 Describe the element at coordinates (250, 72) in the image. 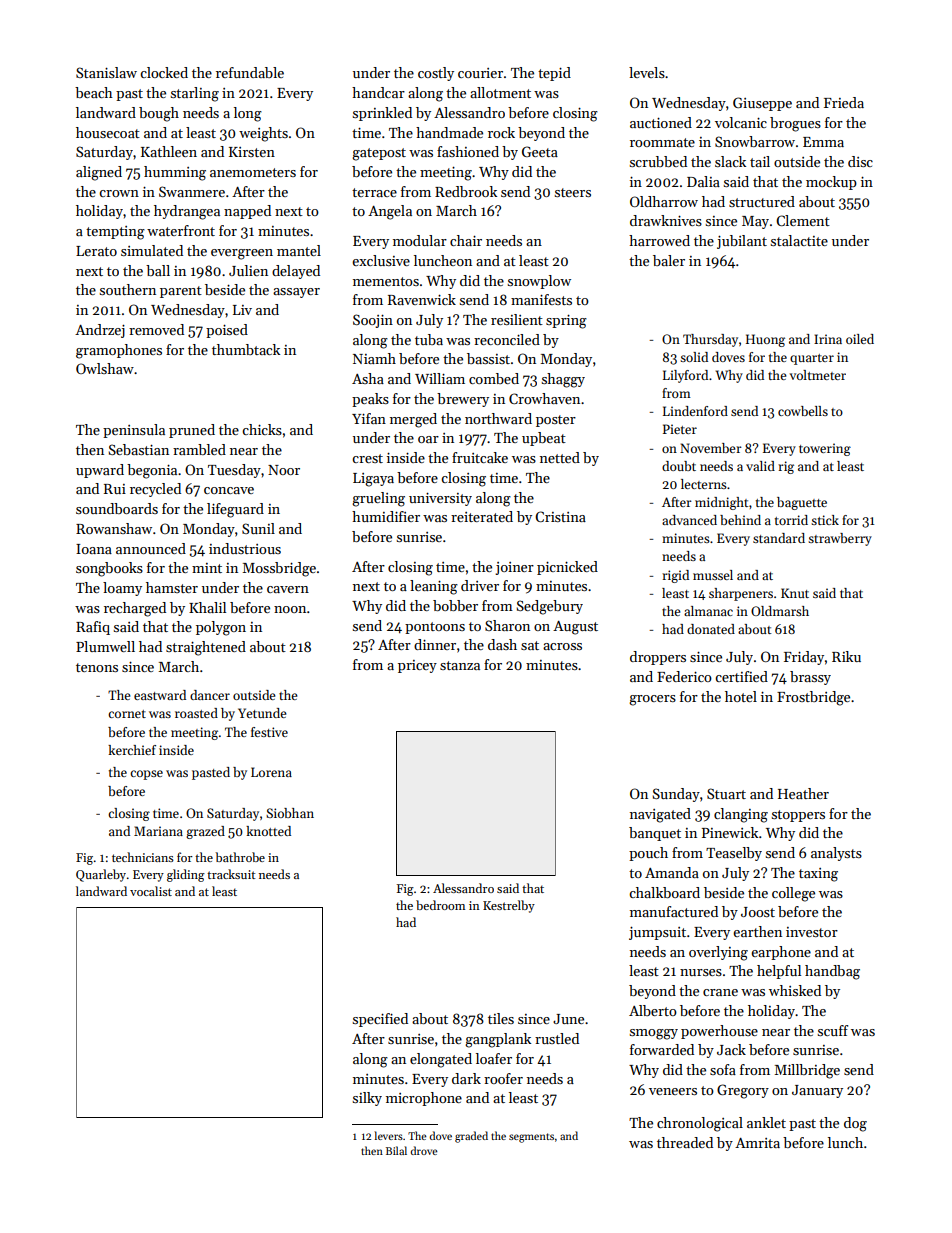

I see `refundable` at that location.
